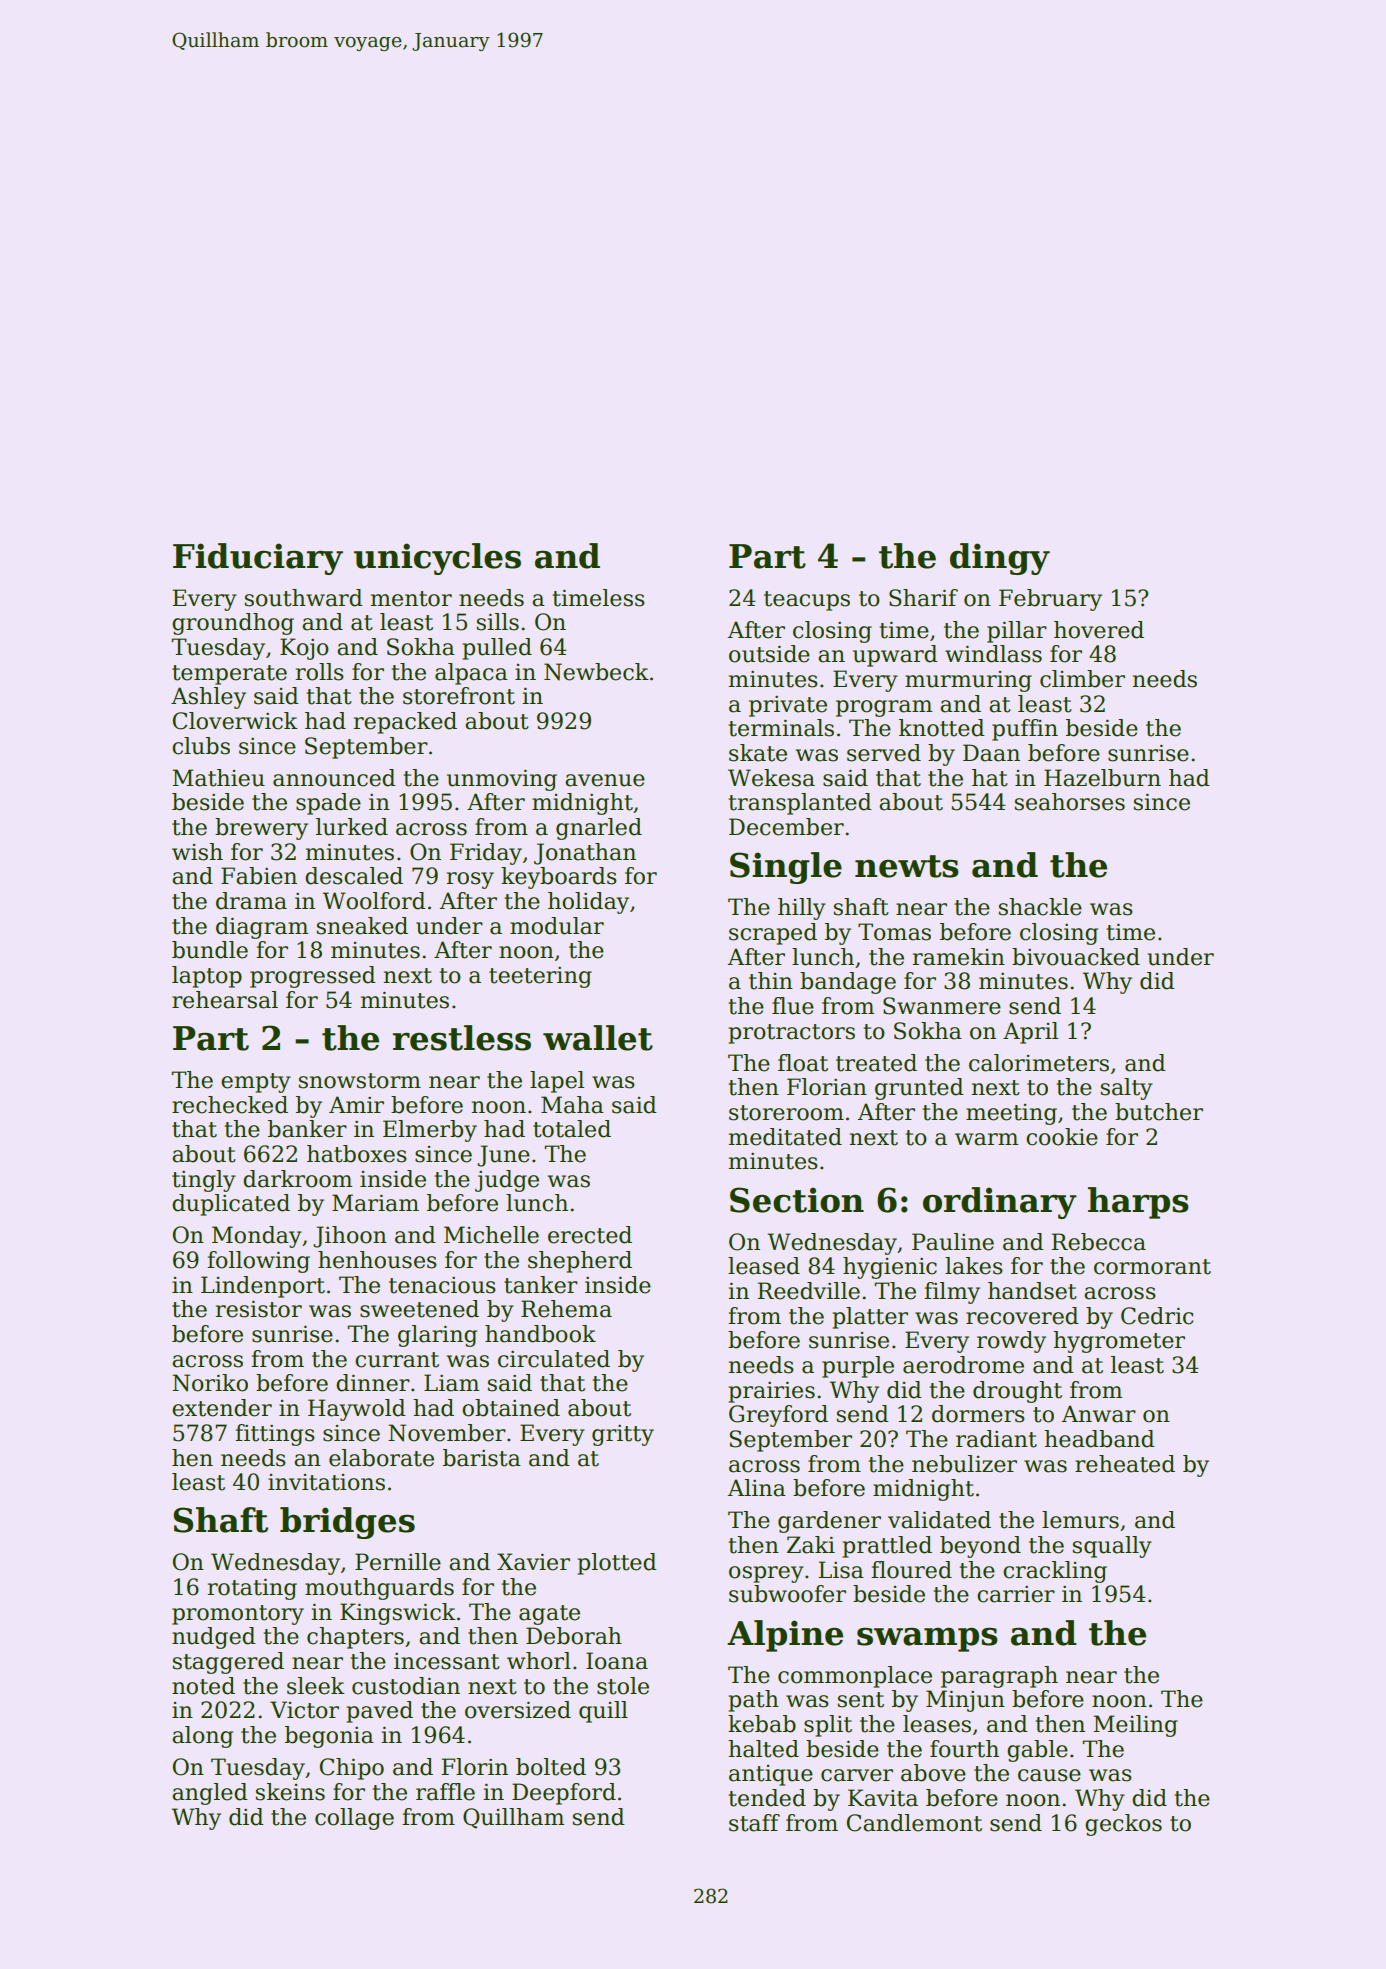  What do you see at coordinates (258, 559) in the document?
I see `Fiduciary` at bounding box center [258, 559].
